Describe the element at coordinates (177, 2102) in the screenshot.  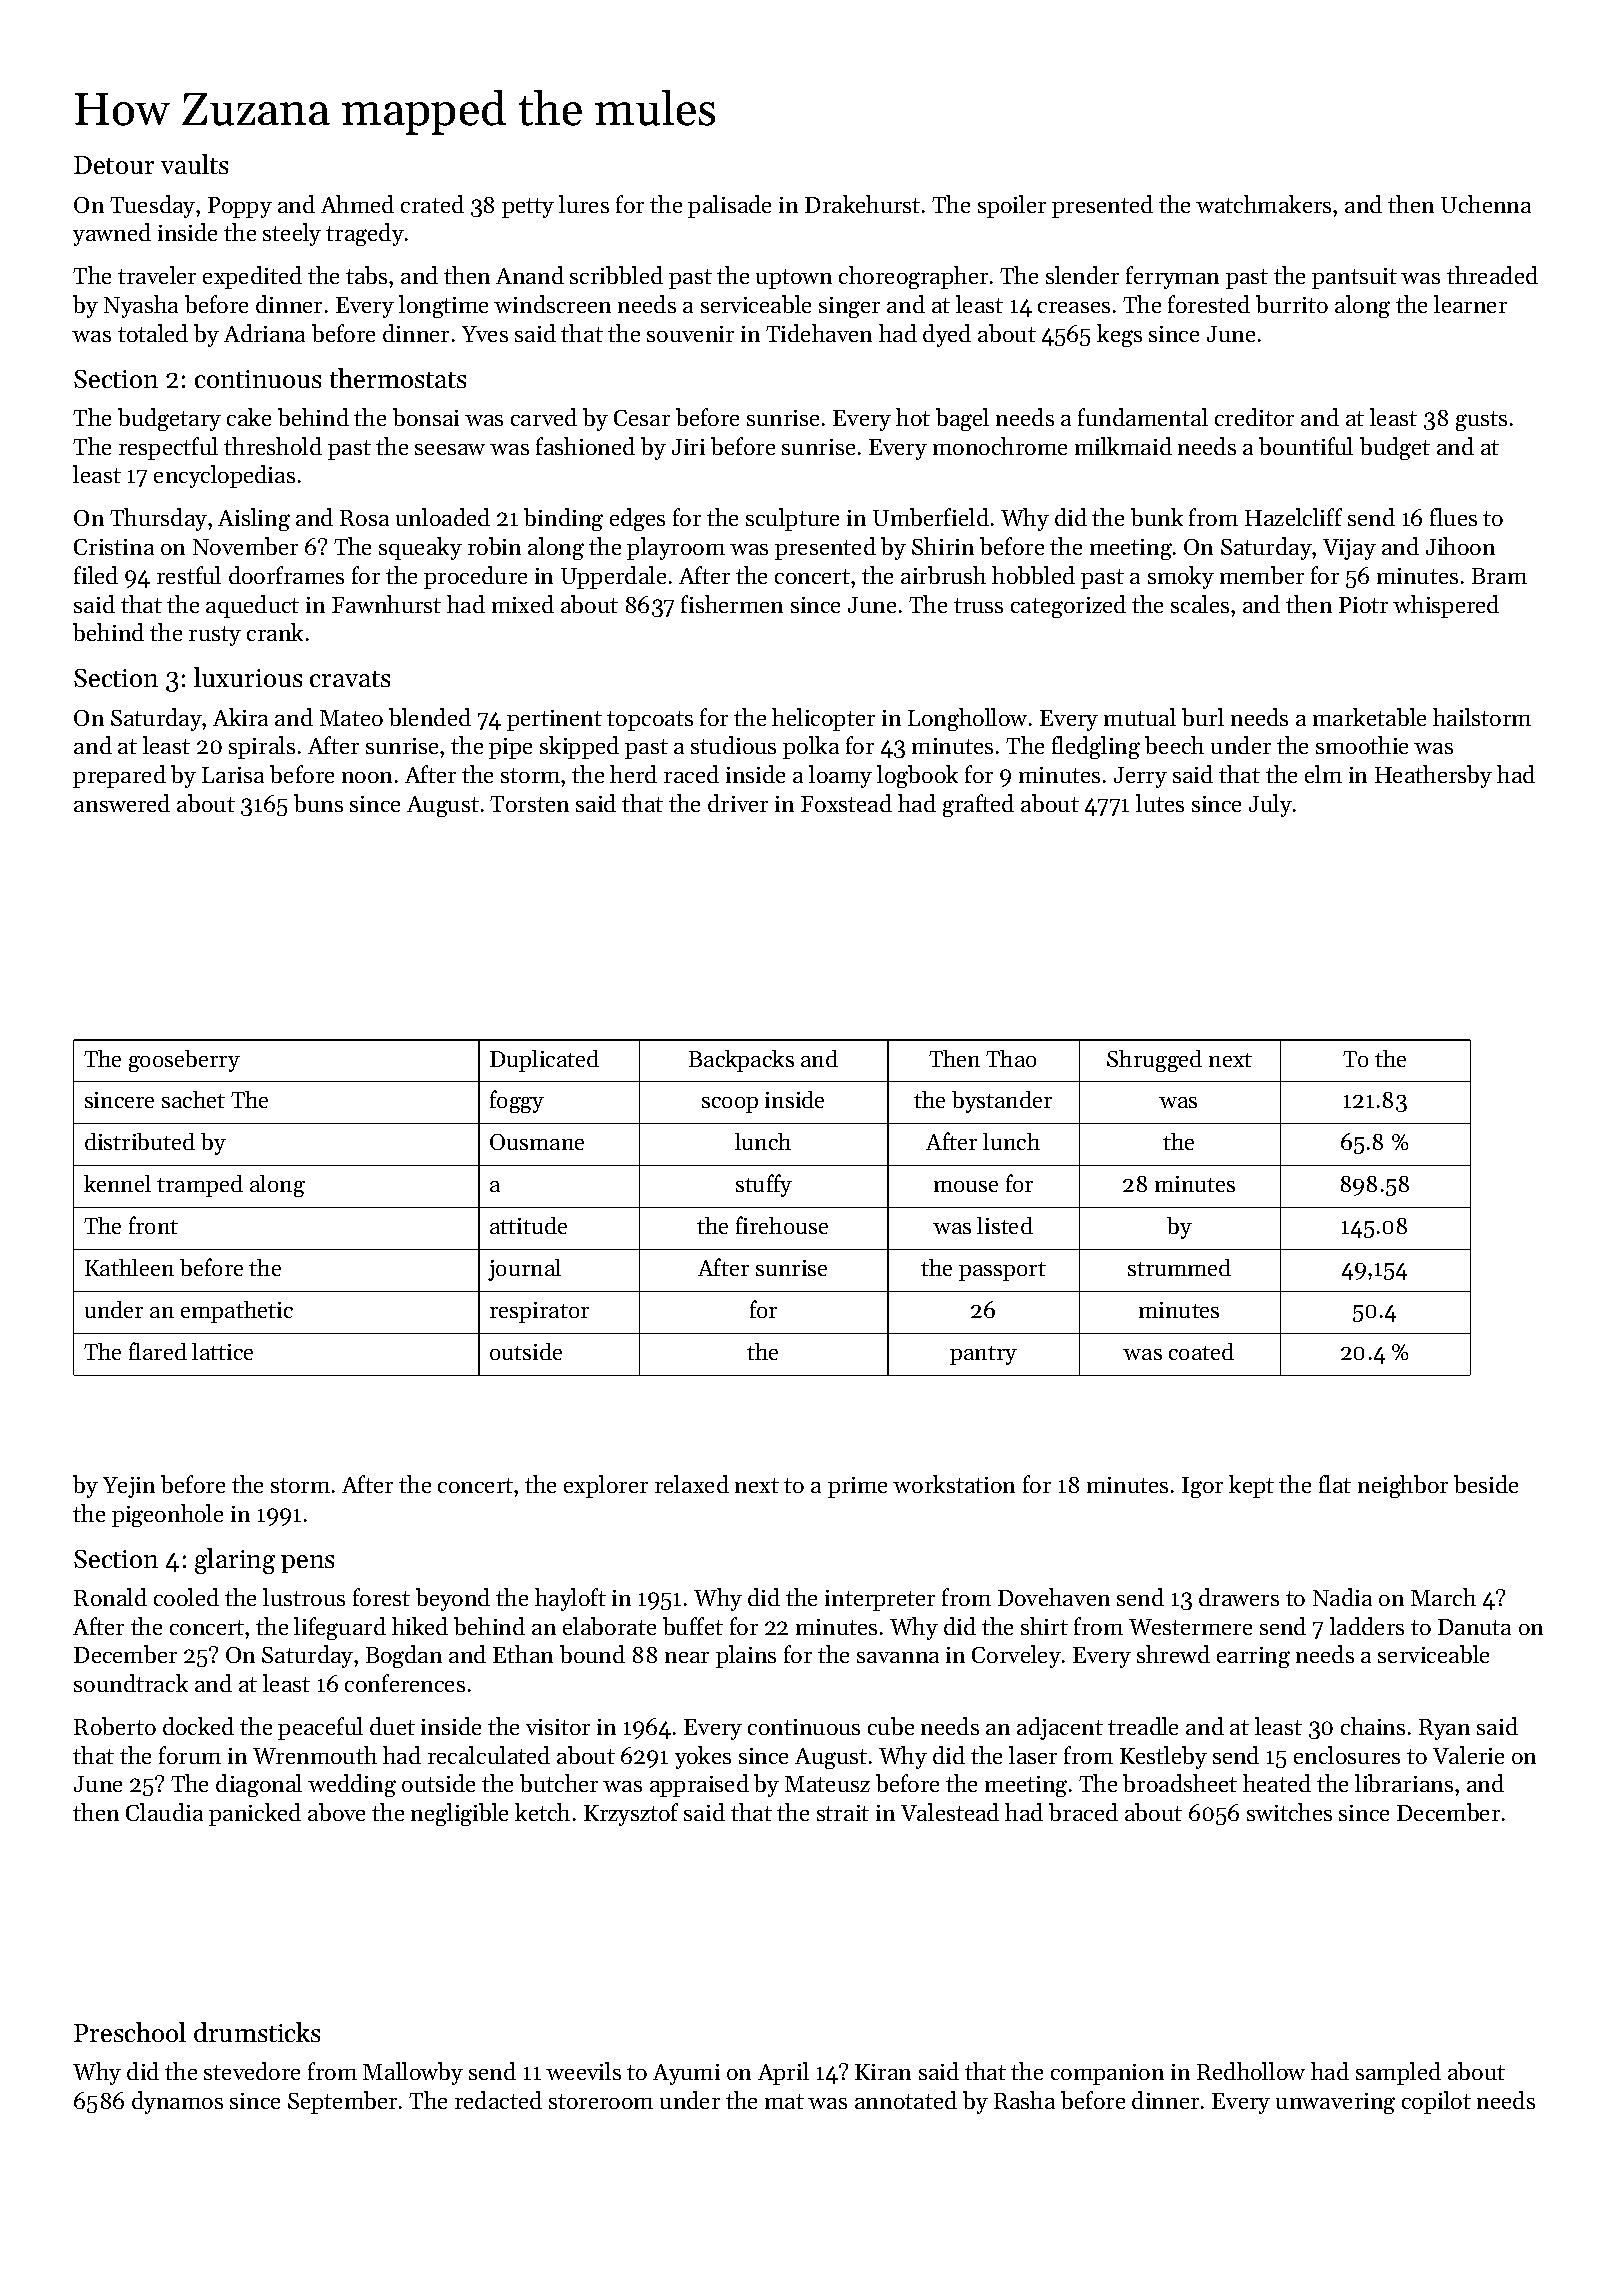
I see `dynamos` at that location.
